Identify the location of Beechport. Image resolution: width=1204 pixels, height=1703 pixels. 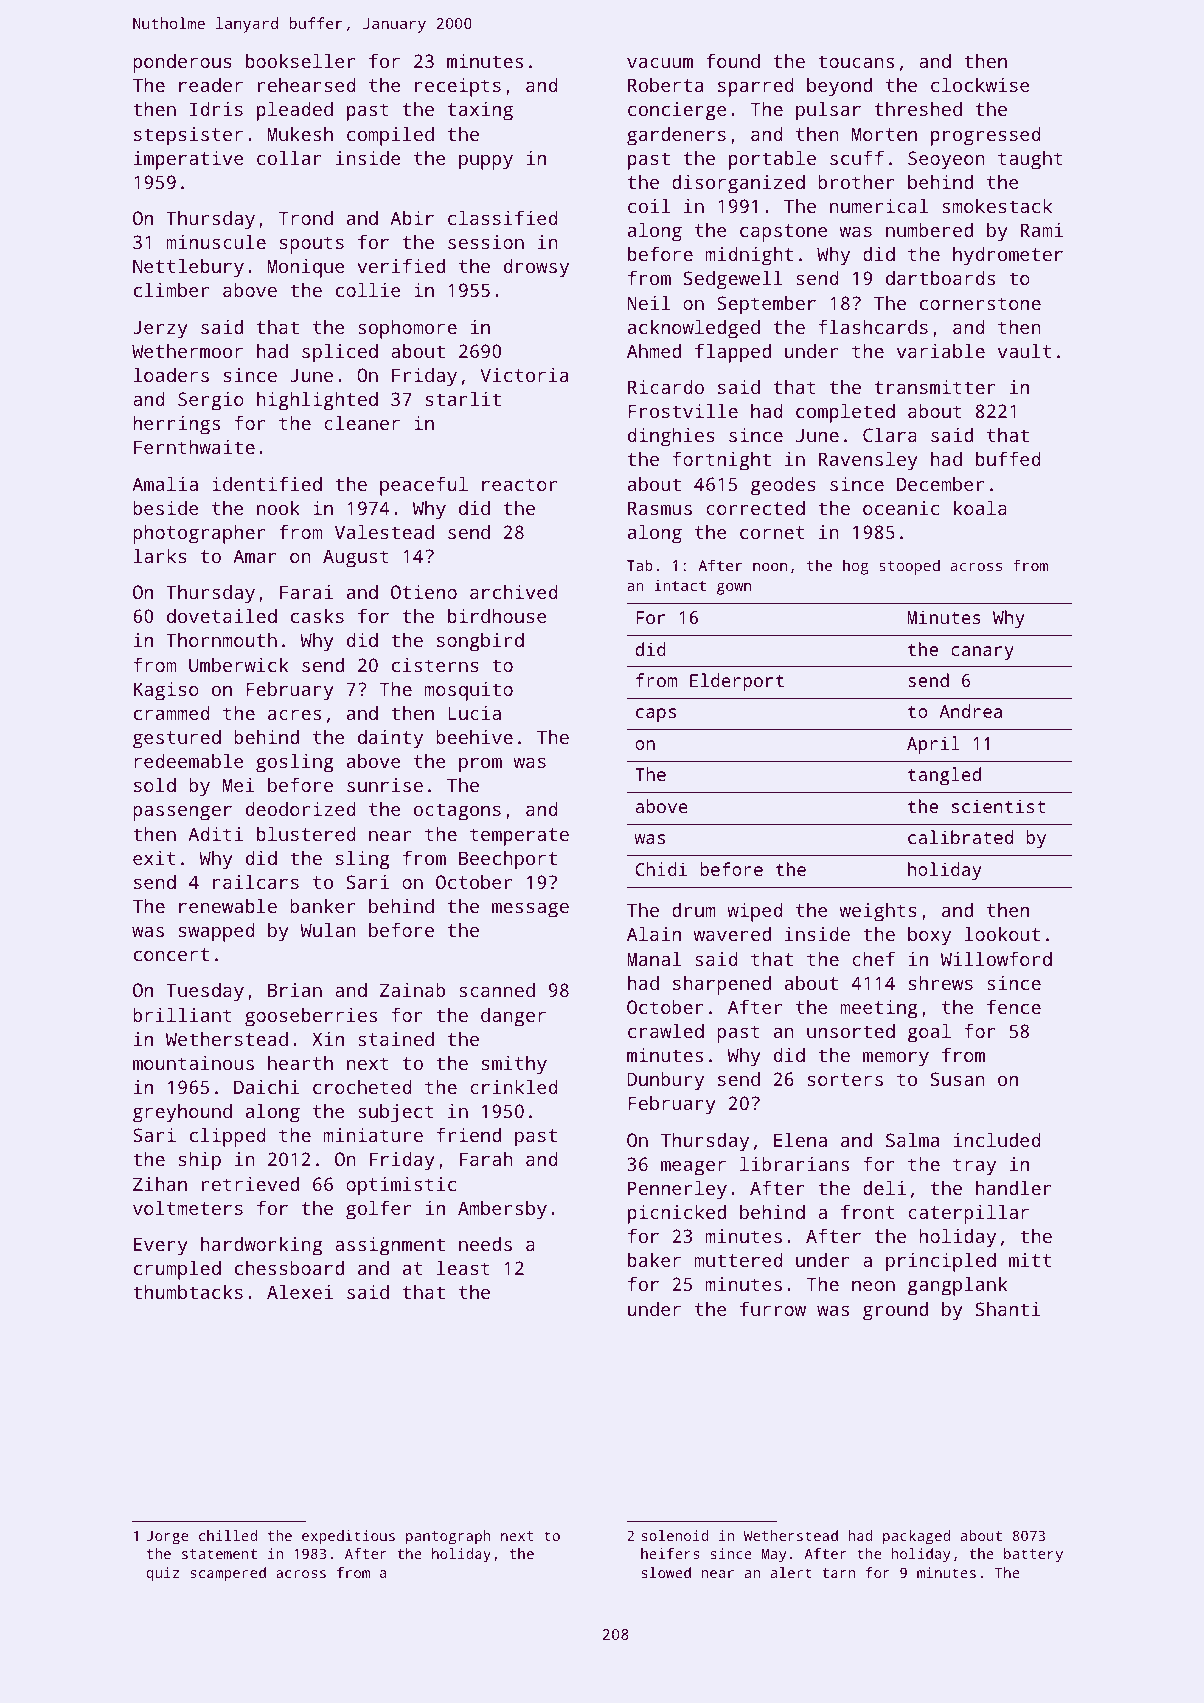
(508, 860).
